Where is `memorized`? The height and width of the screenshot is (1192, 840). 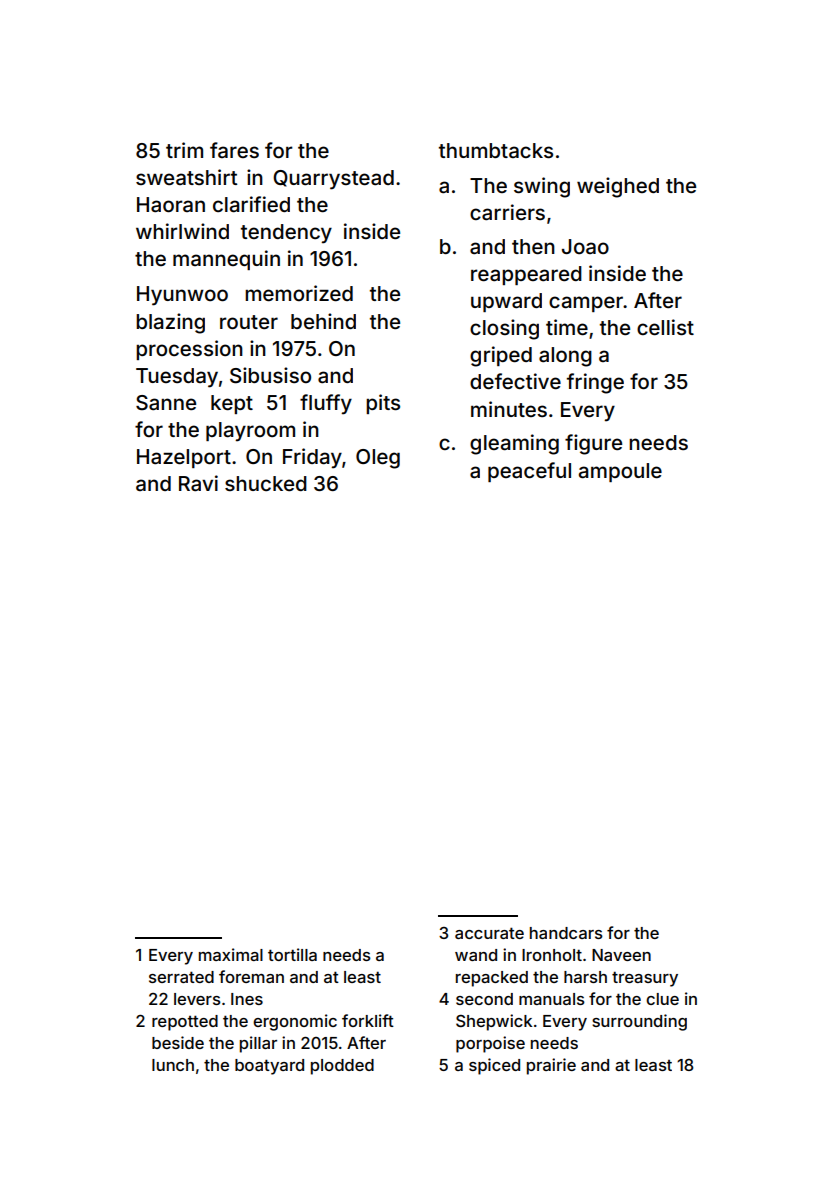 memorized is located at coordinates (299, 293).
